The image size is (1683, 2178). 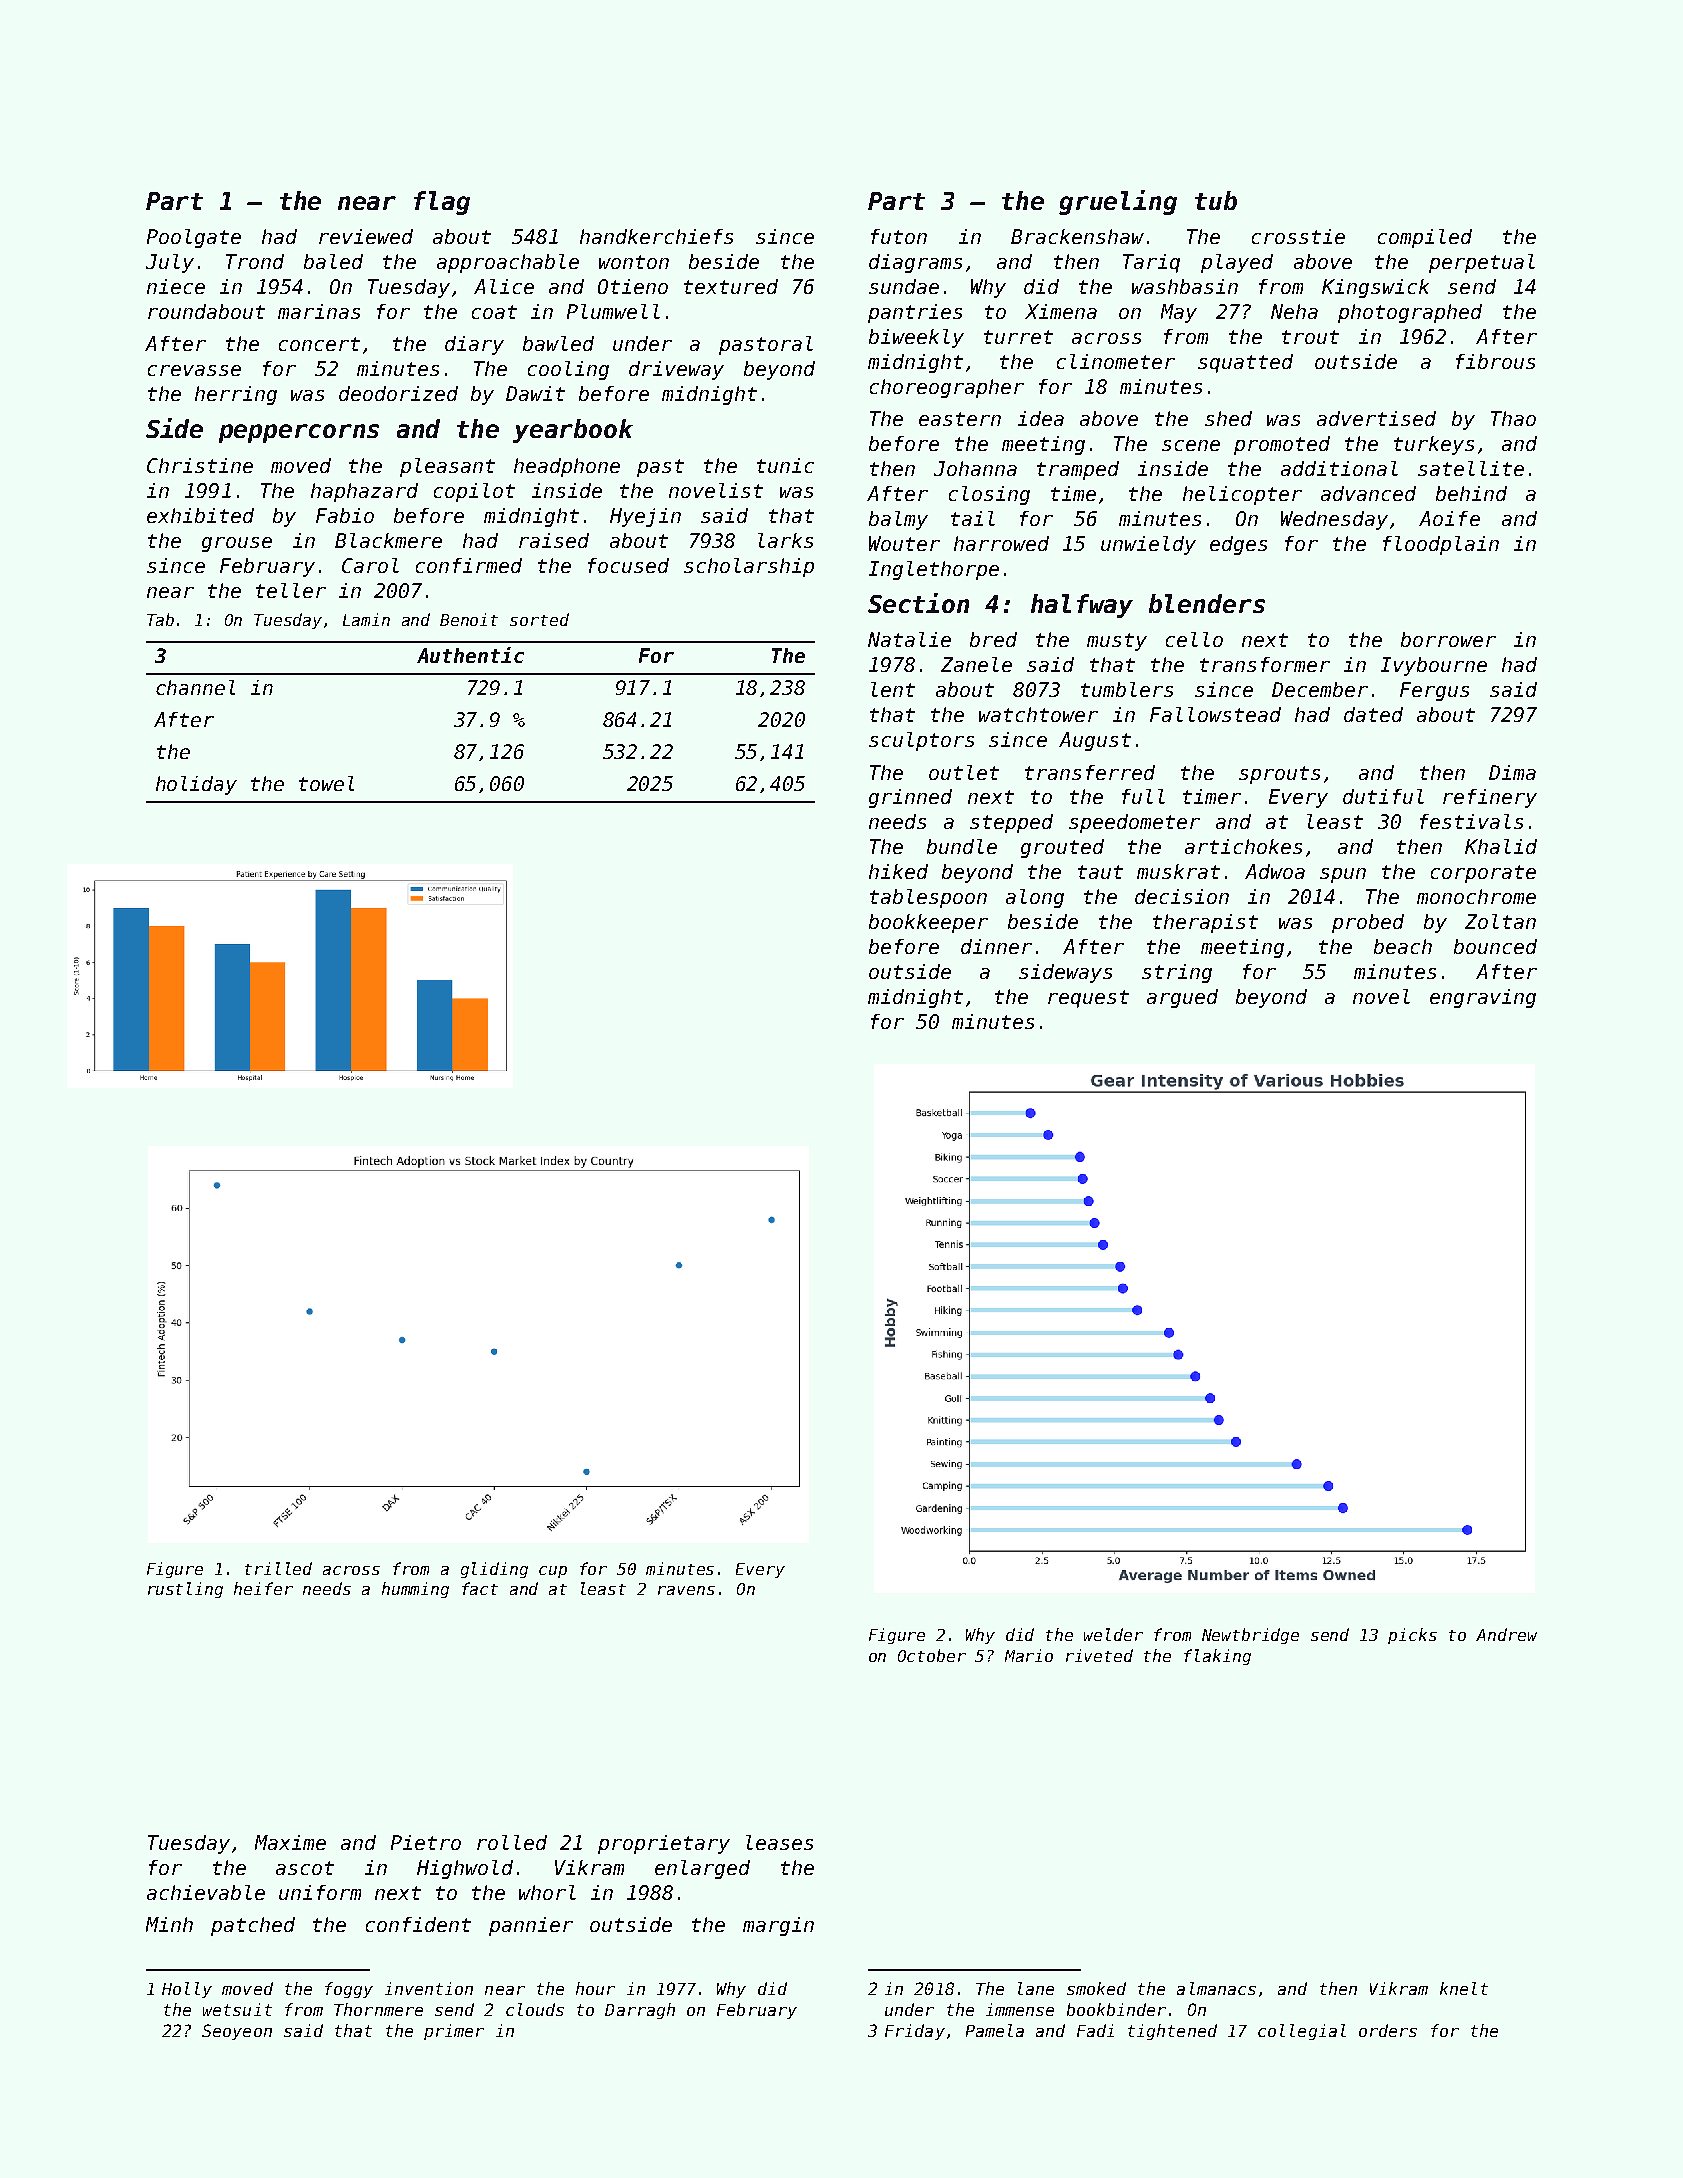 I want to click on headphone, so click(x=567, y=467).
